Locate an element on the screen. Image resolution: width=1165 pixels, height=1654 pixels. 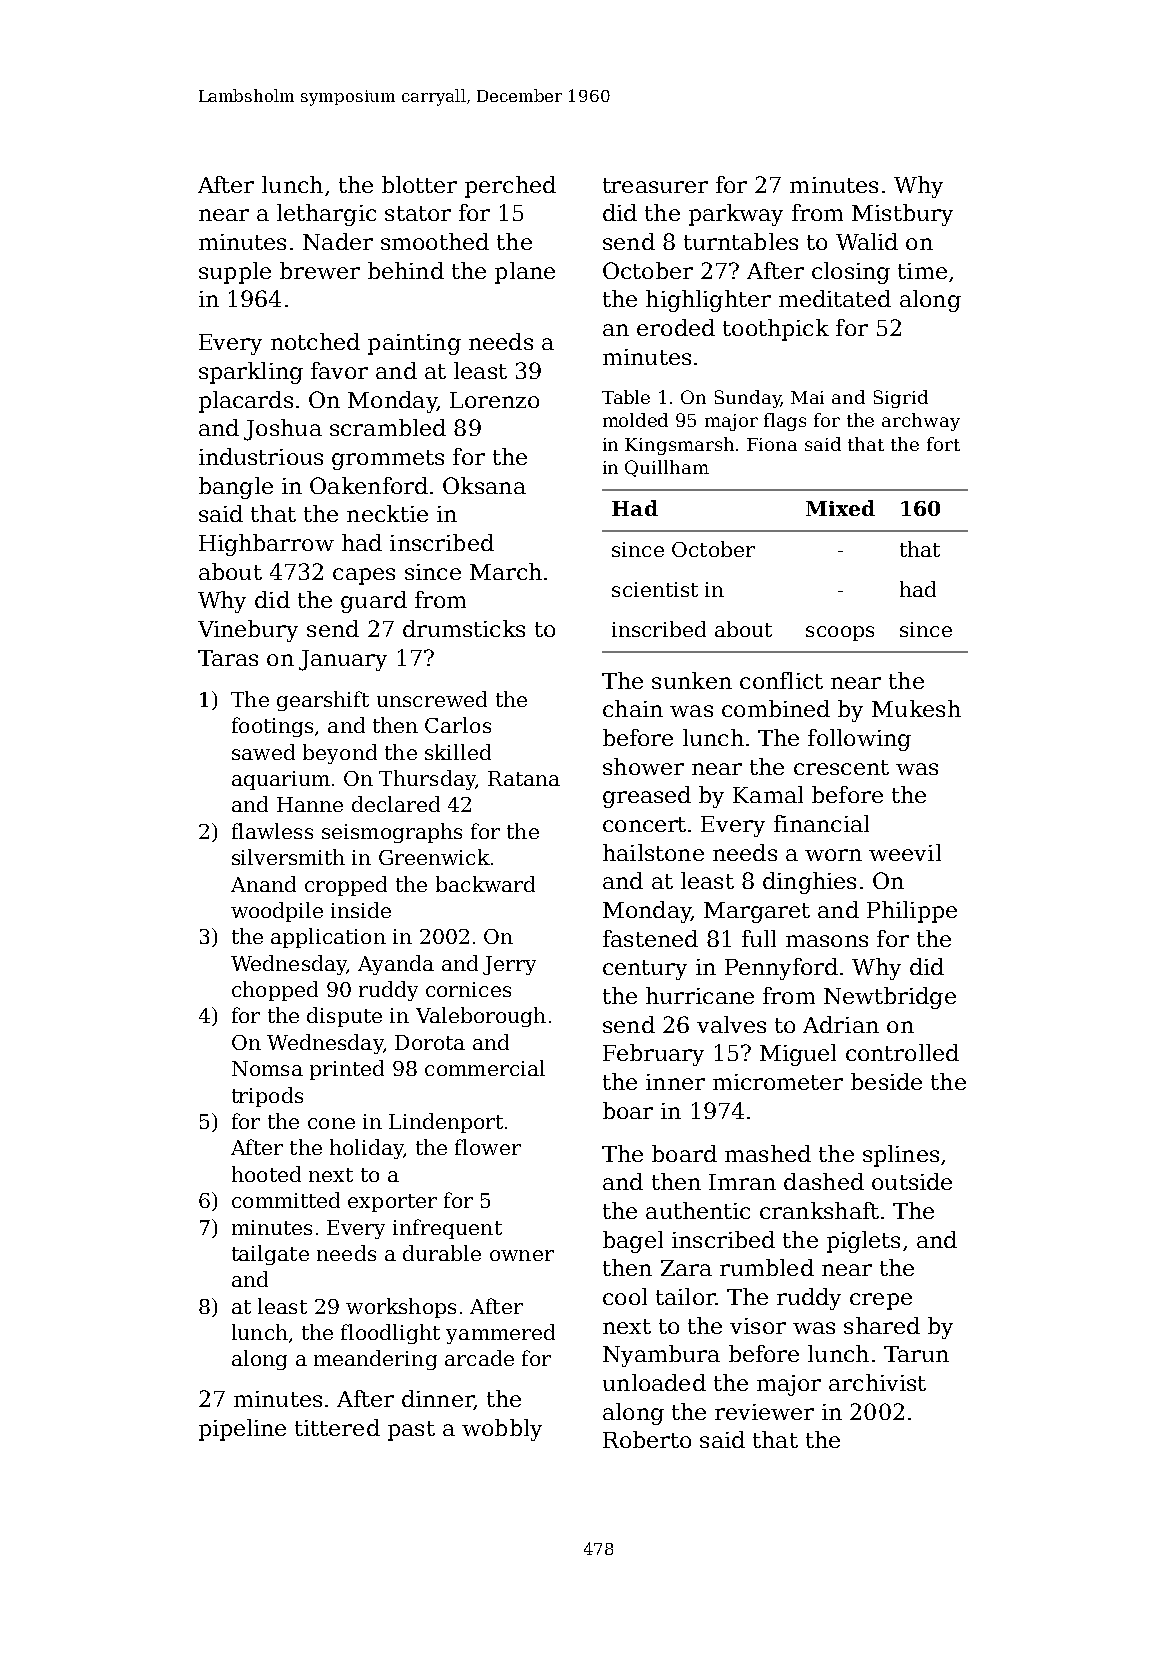
parkway is located at coordinates (736, 215).
